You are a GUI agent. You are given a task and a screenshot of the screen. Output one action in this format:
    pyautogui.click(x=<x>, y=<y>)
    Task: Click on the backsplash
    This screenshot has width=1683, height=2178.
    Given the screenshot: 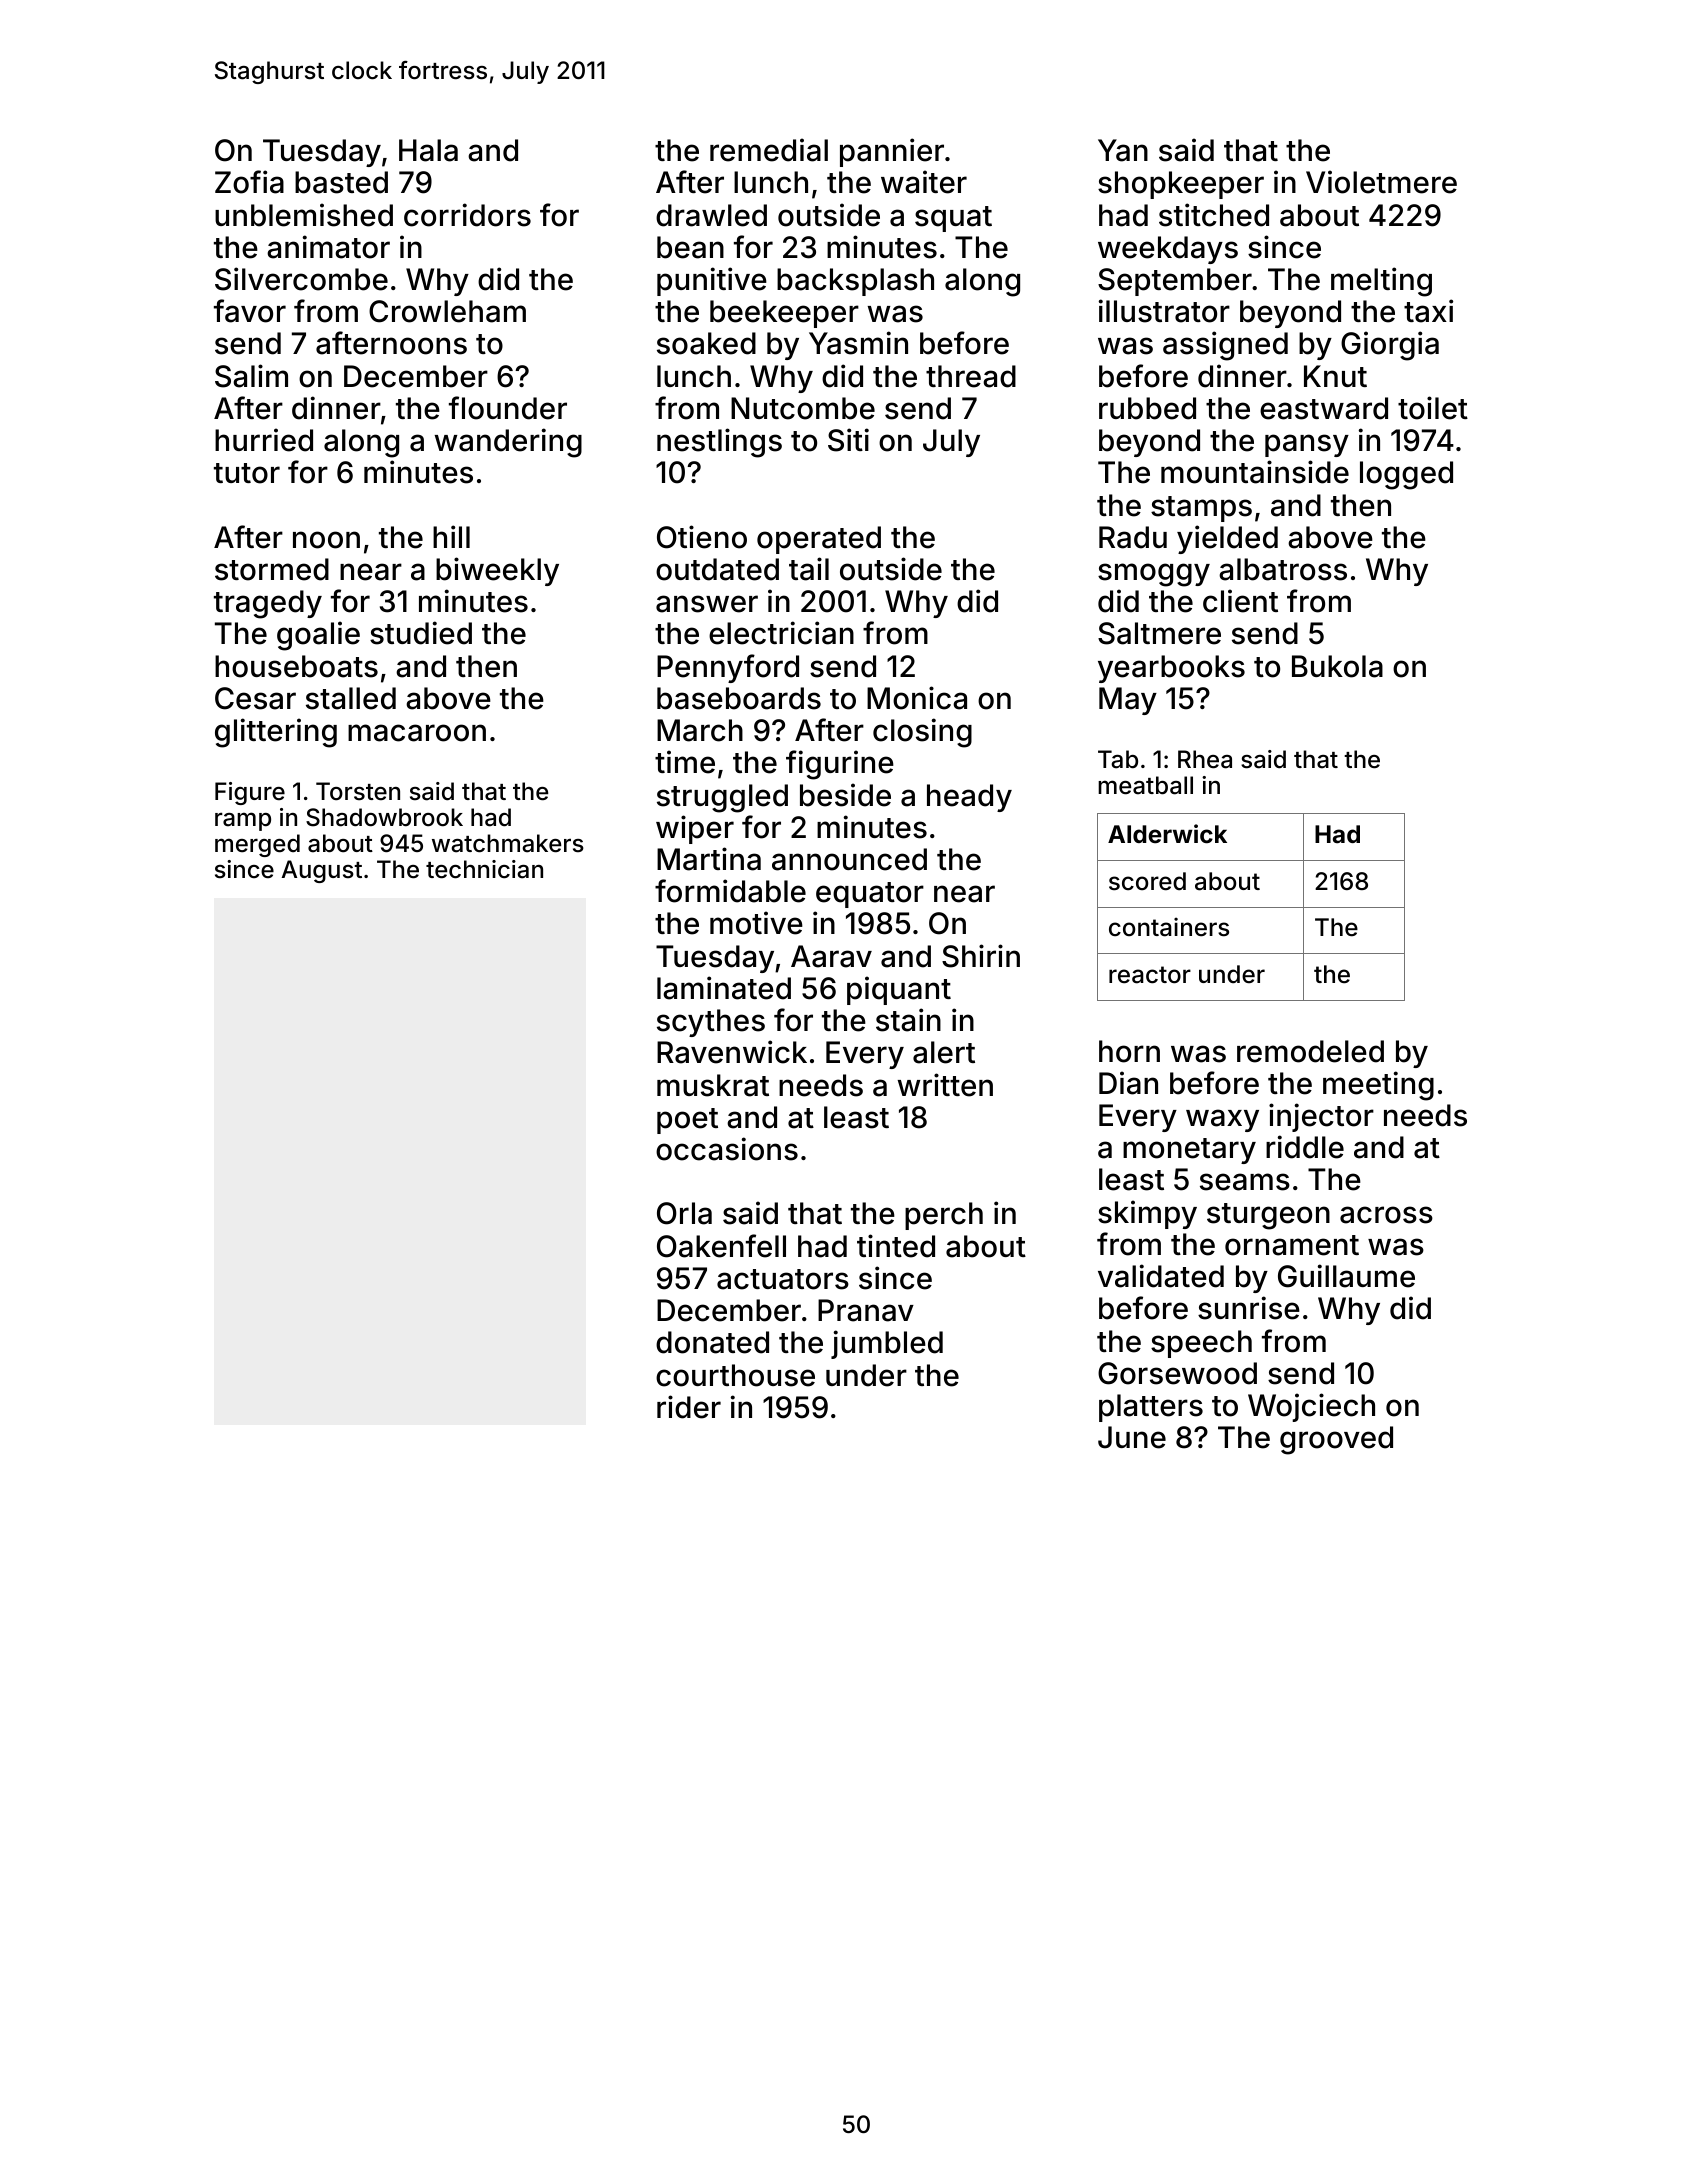 What is the action you would take?
    pyautogui.click(x=855, y=282)
